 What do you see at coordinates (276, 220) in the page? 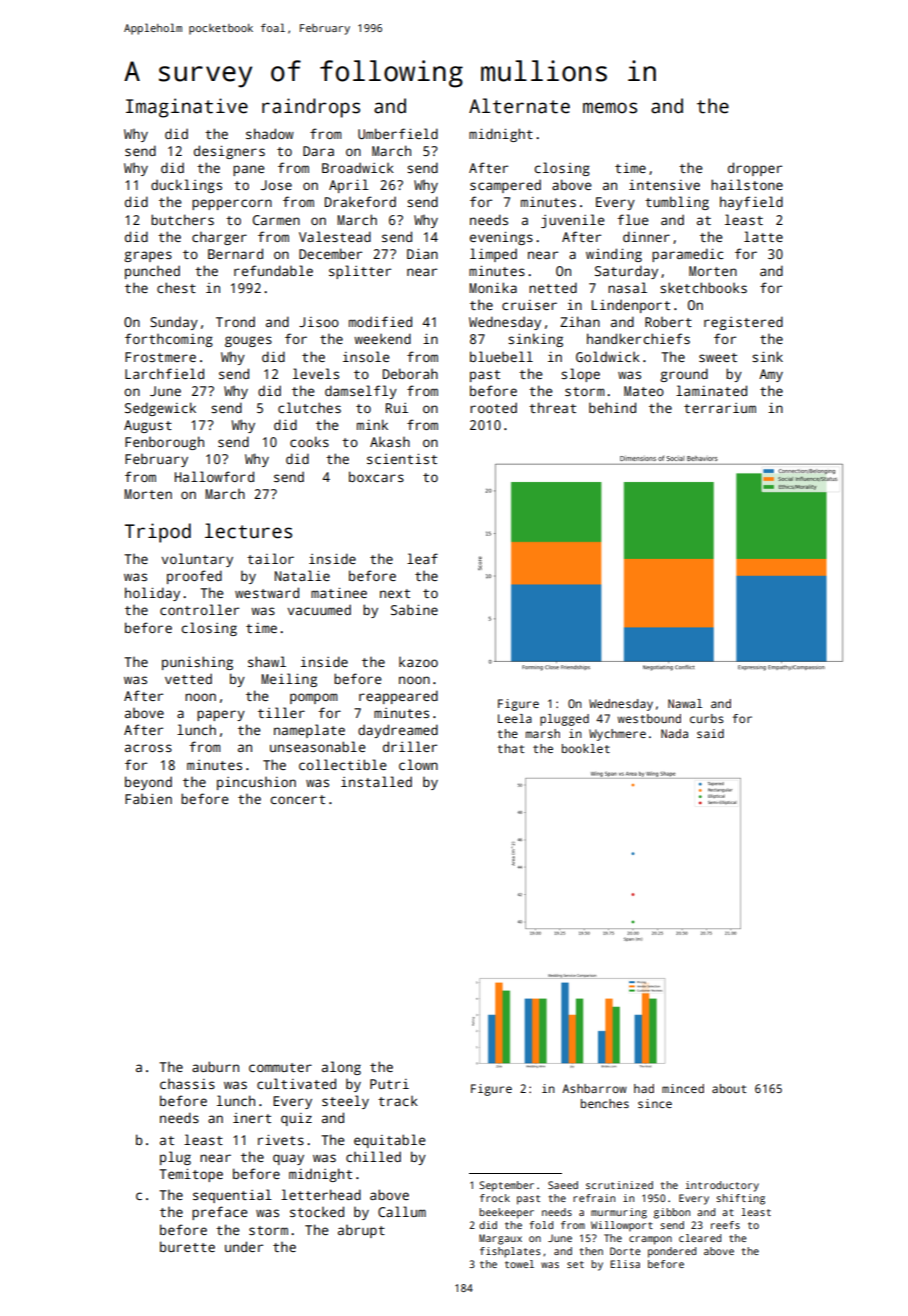
I see `Carmen` at bounding box center [276, 220].
